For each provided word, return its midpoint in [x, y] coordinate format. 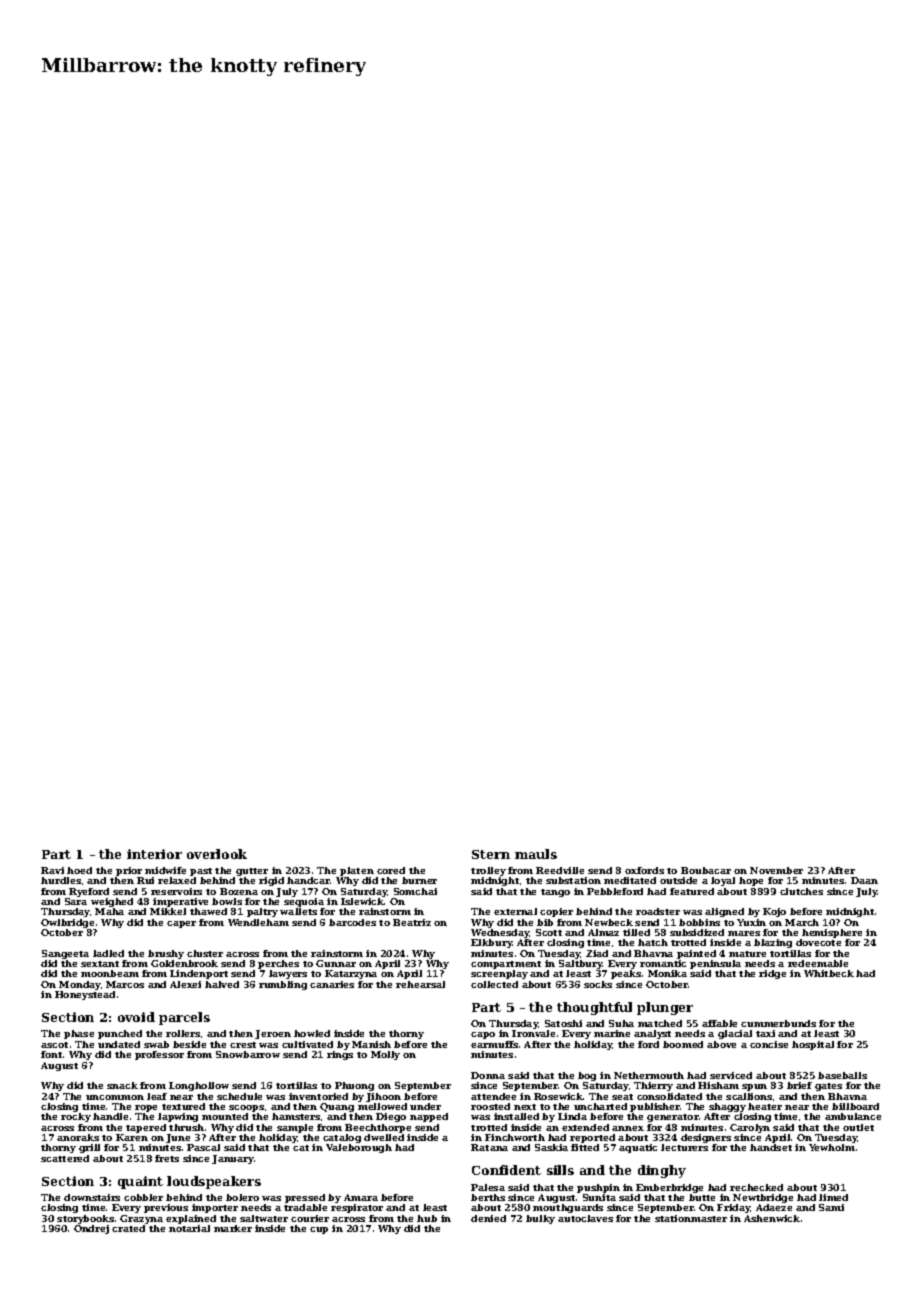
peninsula [715, 964]
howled [312, 1033]
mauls [536, 854]
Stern [491, 854]
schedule [239, 1096]
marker [233, 1228]
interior [154, 854]
